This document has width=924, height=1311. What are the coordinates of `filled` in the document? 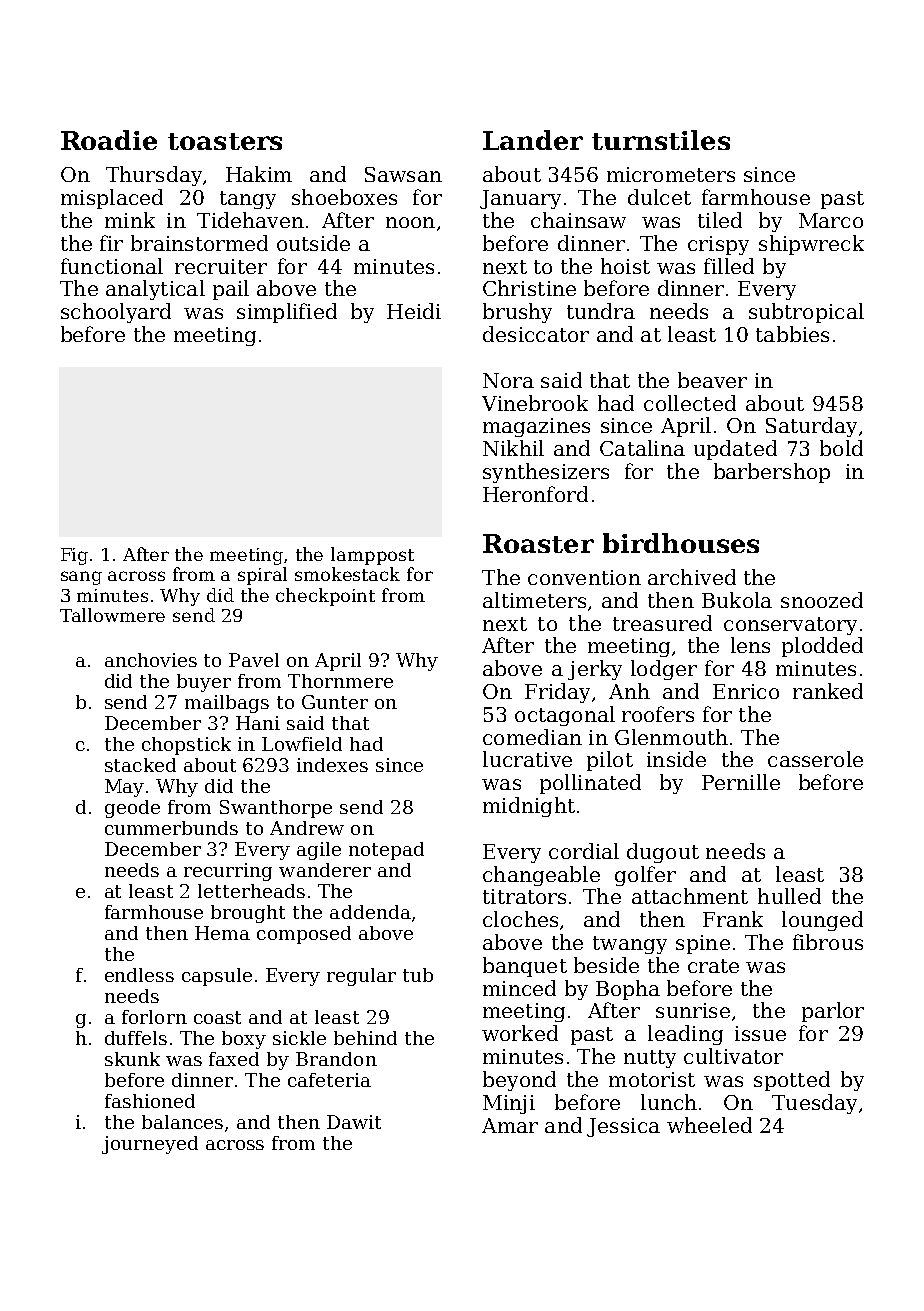 It's located at (729, 266).
